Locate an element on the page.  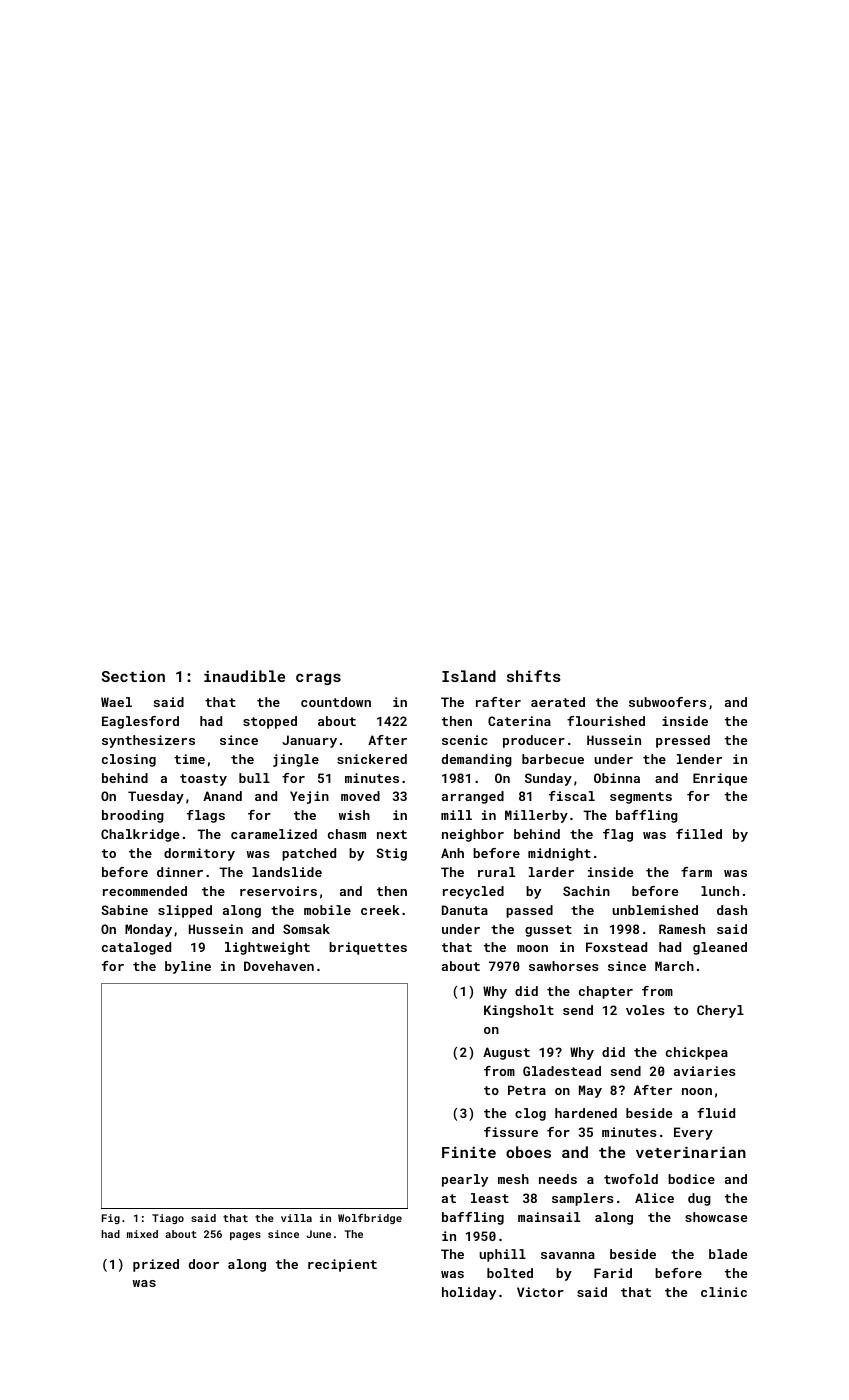
Eaglesford is located at coordinates (140, 722).
